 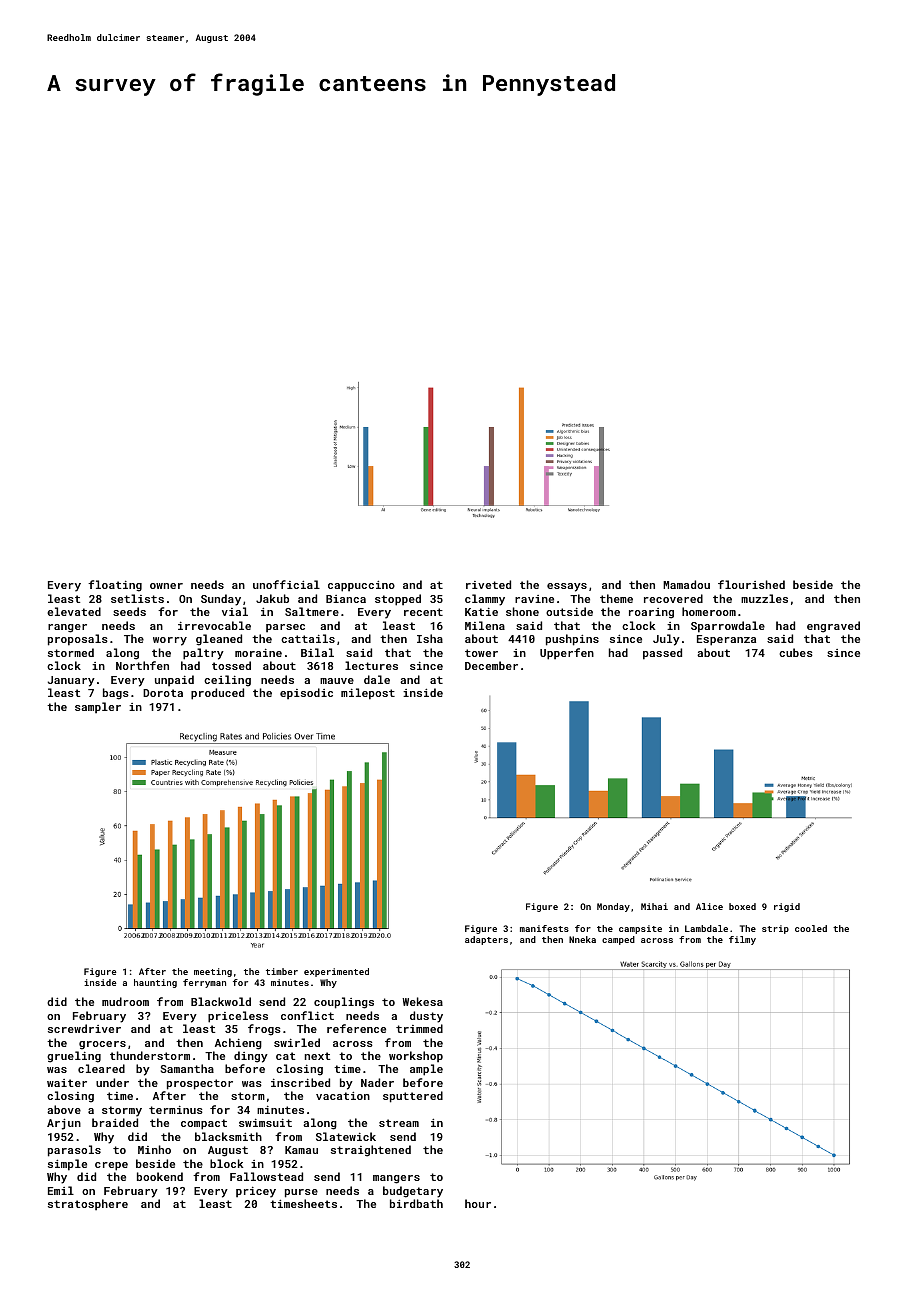 I want to click on cappuccino, so click(x=361, y=586).
